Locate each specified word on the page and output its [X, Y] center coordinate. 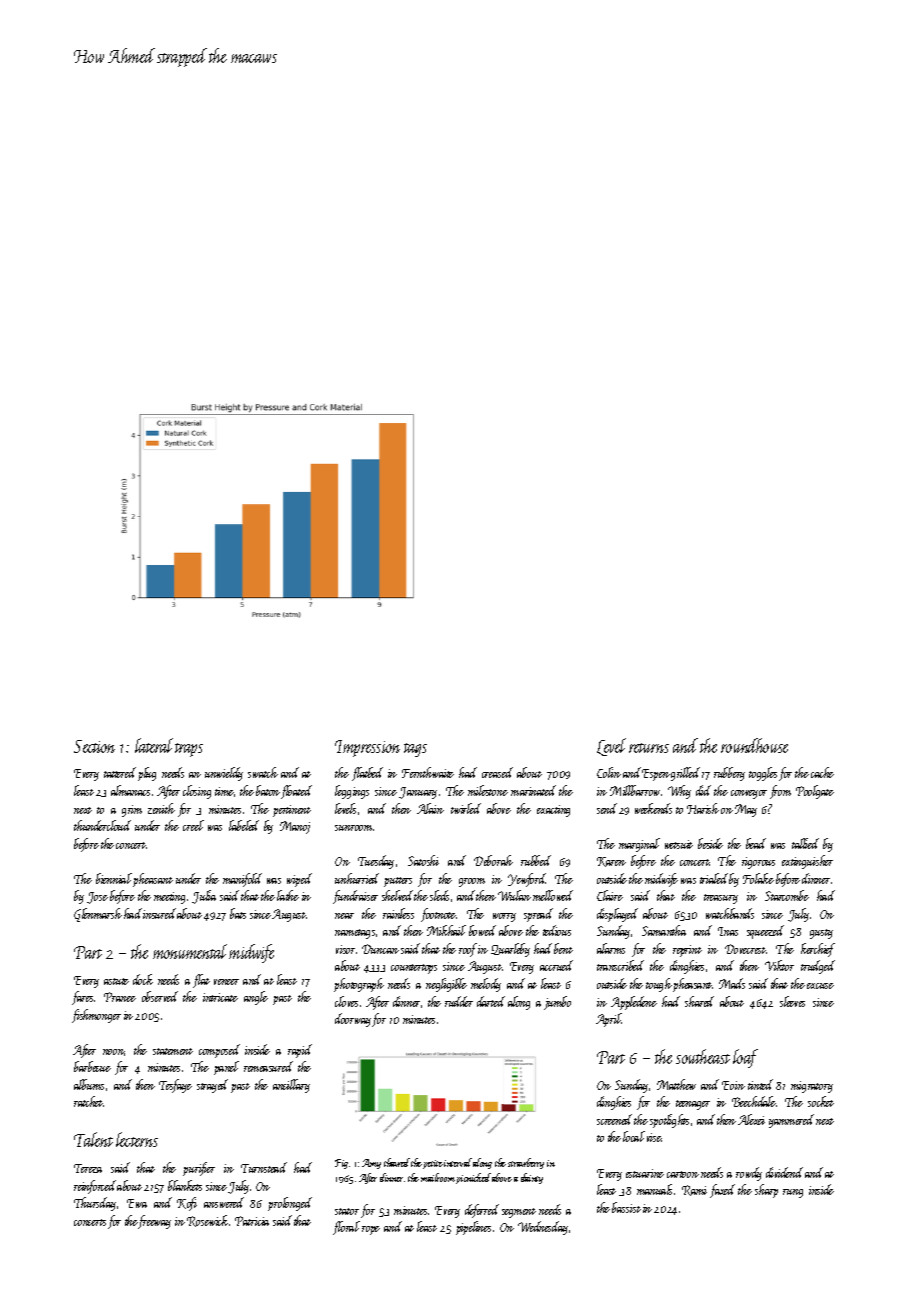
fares [82, 998]
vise [654, 1137]
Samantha [664, 930]
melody [486, 985]
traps [189, 750]
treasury [721, 899]
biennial [114, 878]
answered [224, 1202]
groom [472, 882]
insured [159, 913]
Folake [758, 878]
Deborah [493, 860]
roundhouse [754, 745]
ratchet [88, 1101]
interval [458, 1162]
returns [649, 748]
